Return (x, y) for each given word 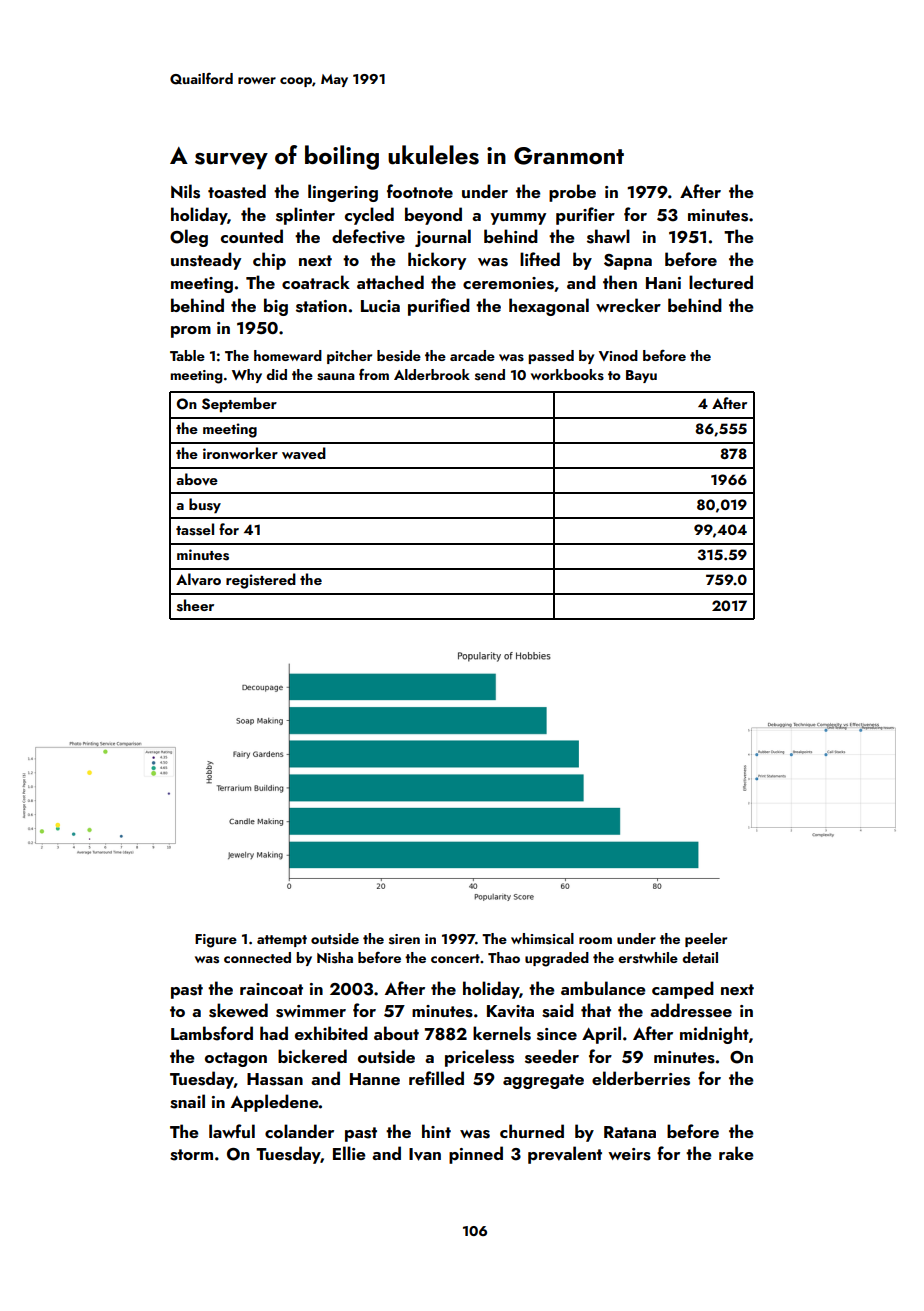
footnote (420, 191)
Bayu (641, 376)
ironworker (240, 453)
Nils (185, 191)
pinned (476, 1155)
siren (404, 939)
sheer (195, 605)
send (490, 375)
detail (700, 957)
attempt (282, 941)
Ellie (349, 1153)
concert (455, 958)
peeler (706, 940)
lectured (721, 282)
